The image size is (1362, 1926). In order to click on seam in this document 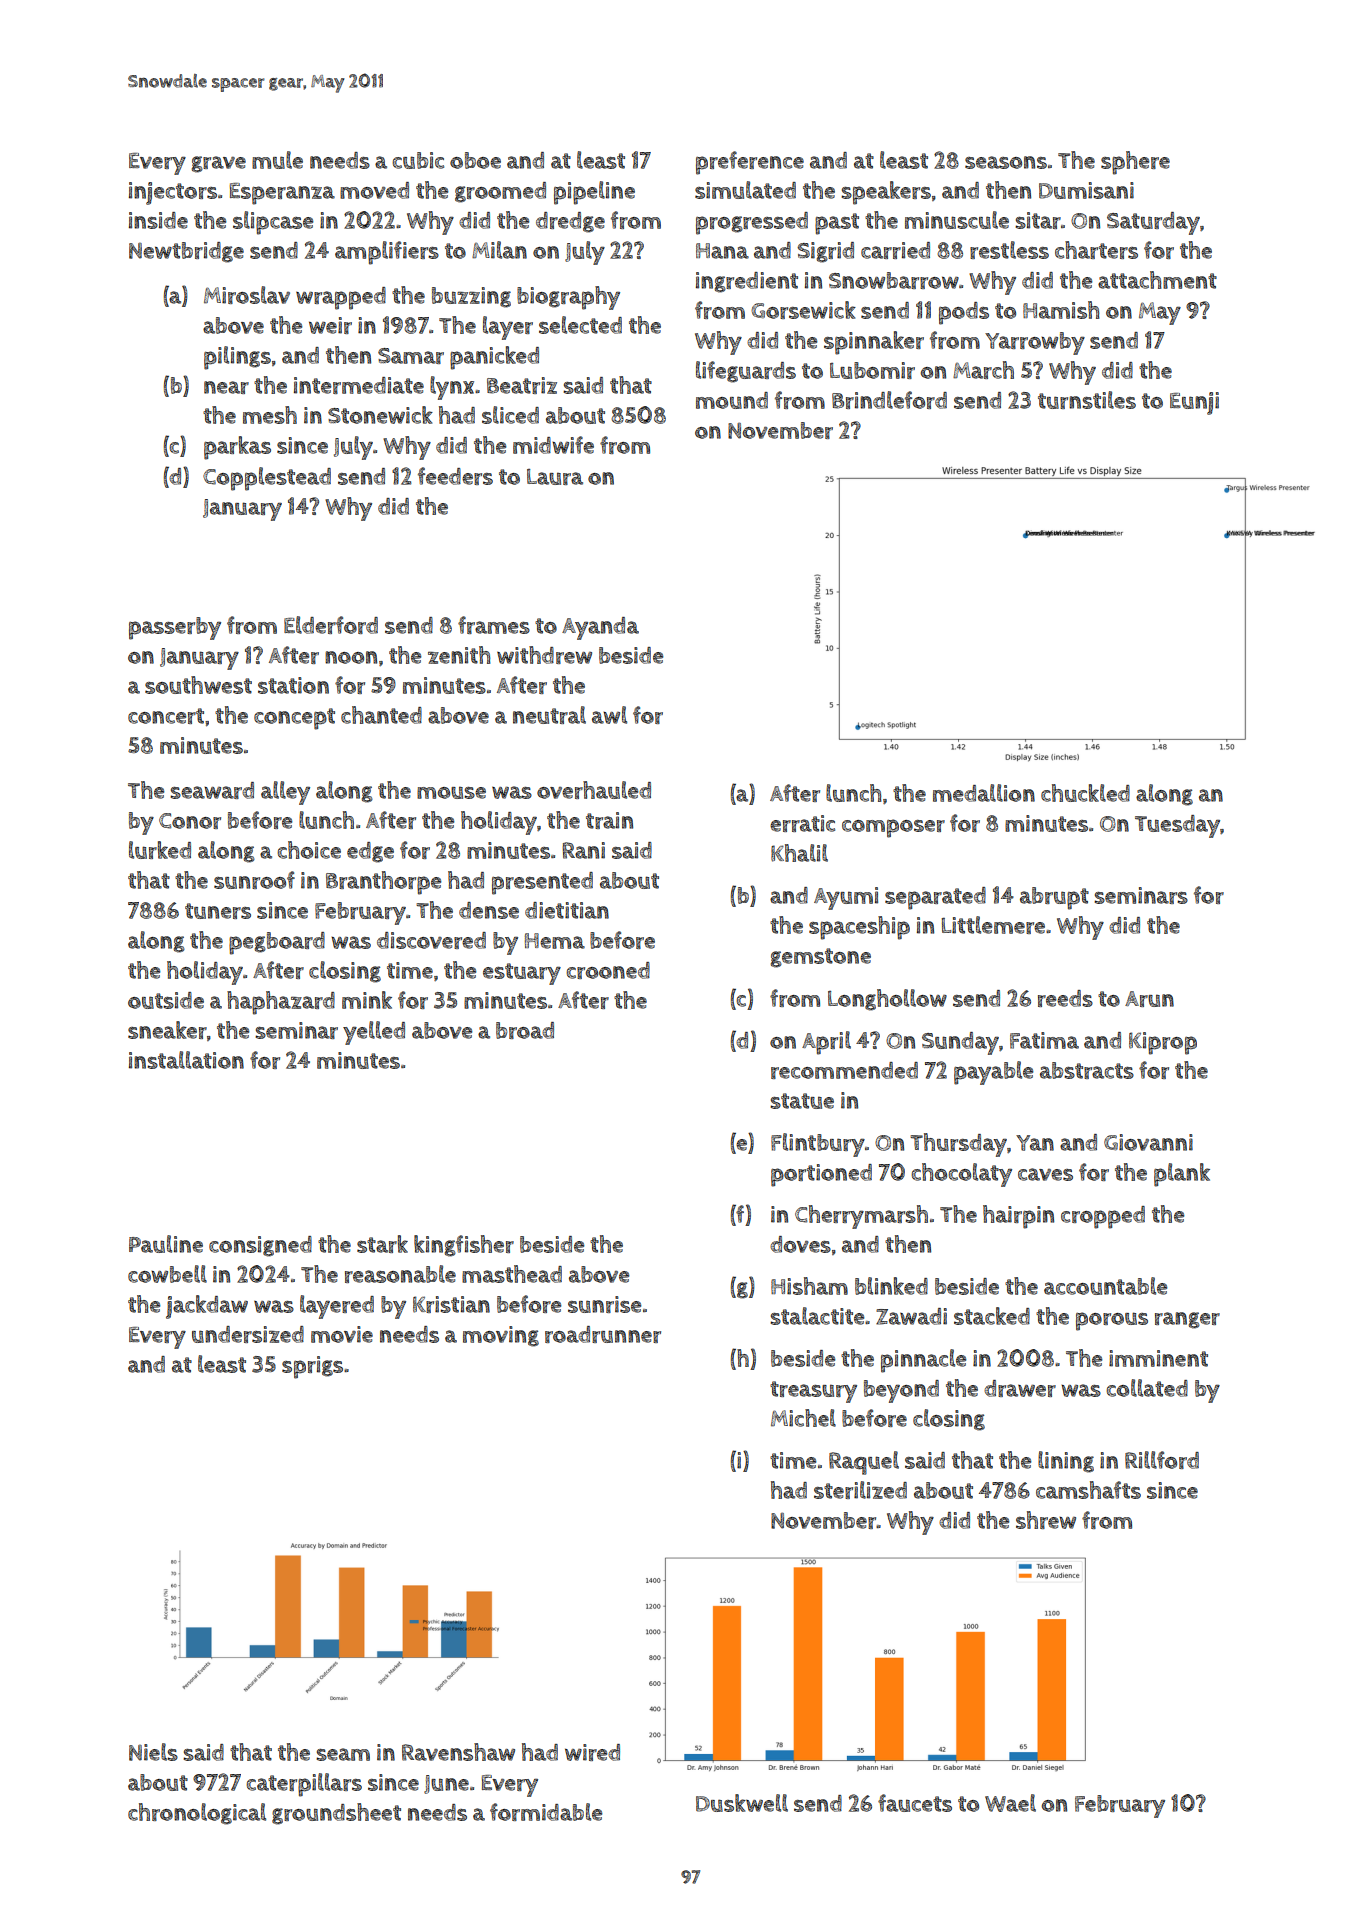, I will do `click(343, 1754)`.
